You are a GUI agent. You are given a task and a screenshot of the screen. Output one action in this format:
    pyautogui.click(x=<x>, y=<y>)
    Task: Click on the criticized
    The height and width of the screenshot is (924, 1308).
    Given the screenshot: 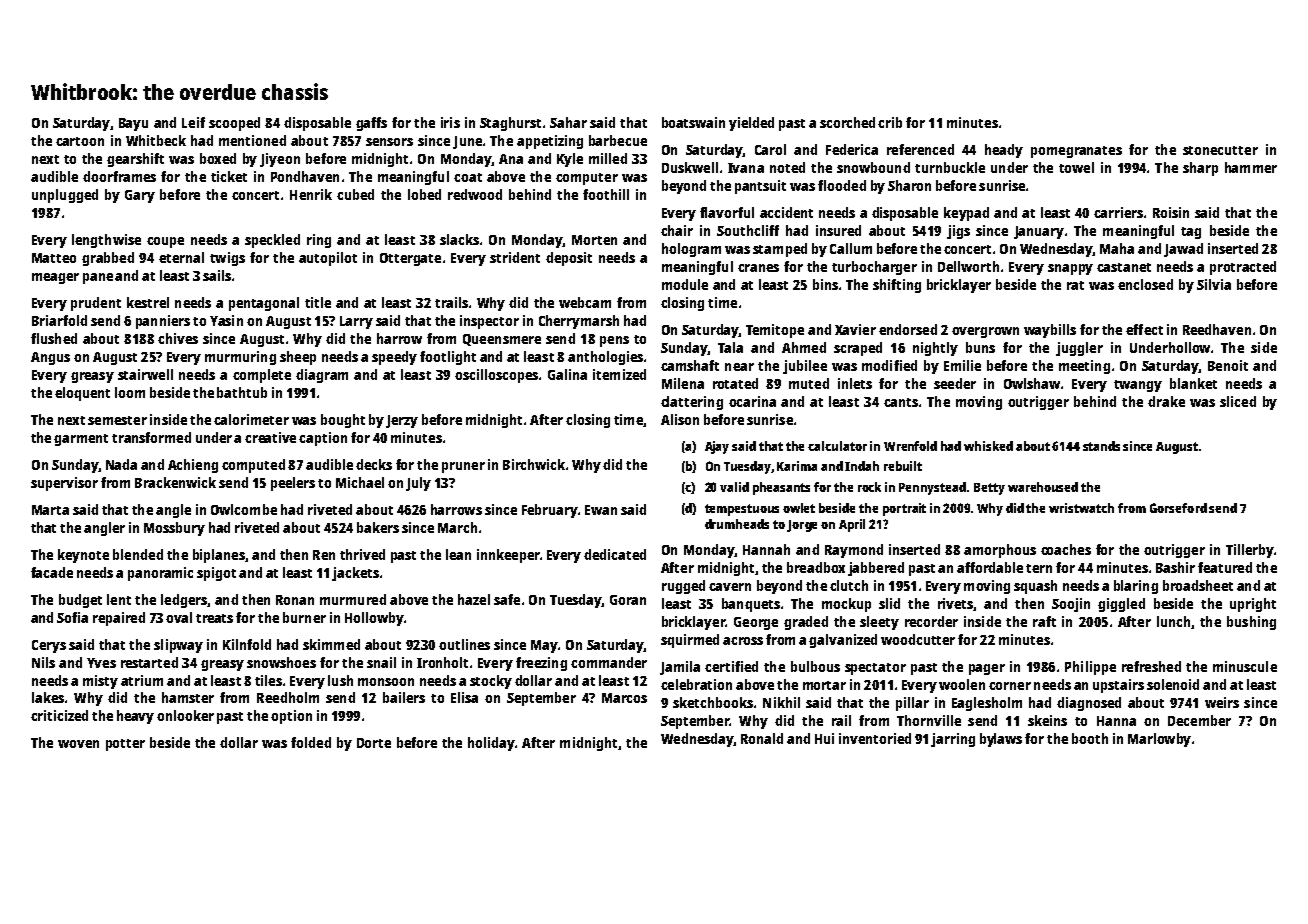 What is the action you would take?
    pyautogui.click(x=59, y=715)
